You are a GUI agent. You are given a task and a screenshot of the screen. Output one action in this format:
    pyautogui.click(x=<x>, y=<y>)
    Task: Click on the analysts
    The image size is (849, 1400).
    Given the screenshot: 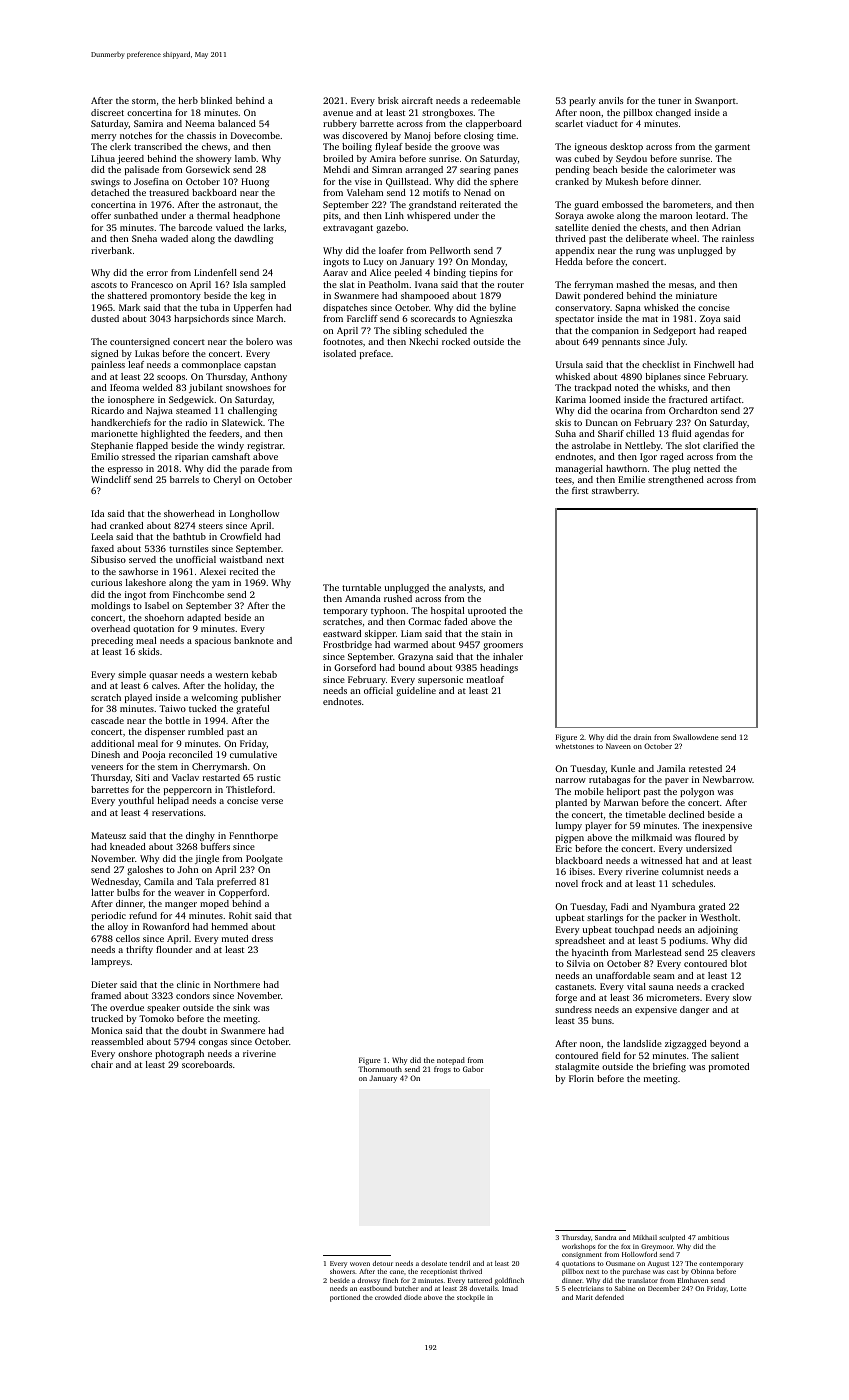 What is the action you would take?
    pyautogui.click(x=466, y=588)
